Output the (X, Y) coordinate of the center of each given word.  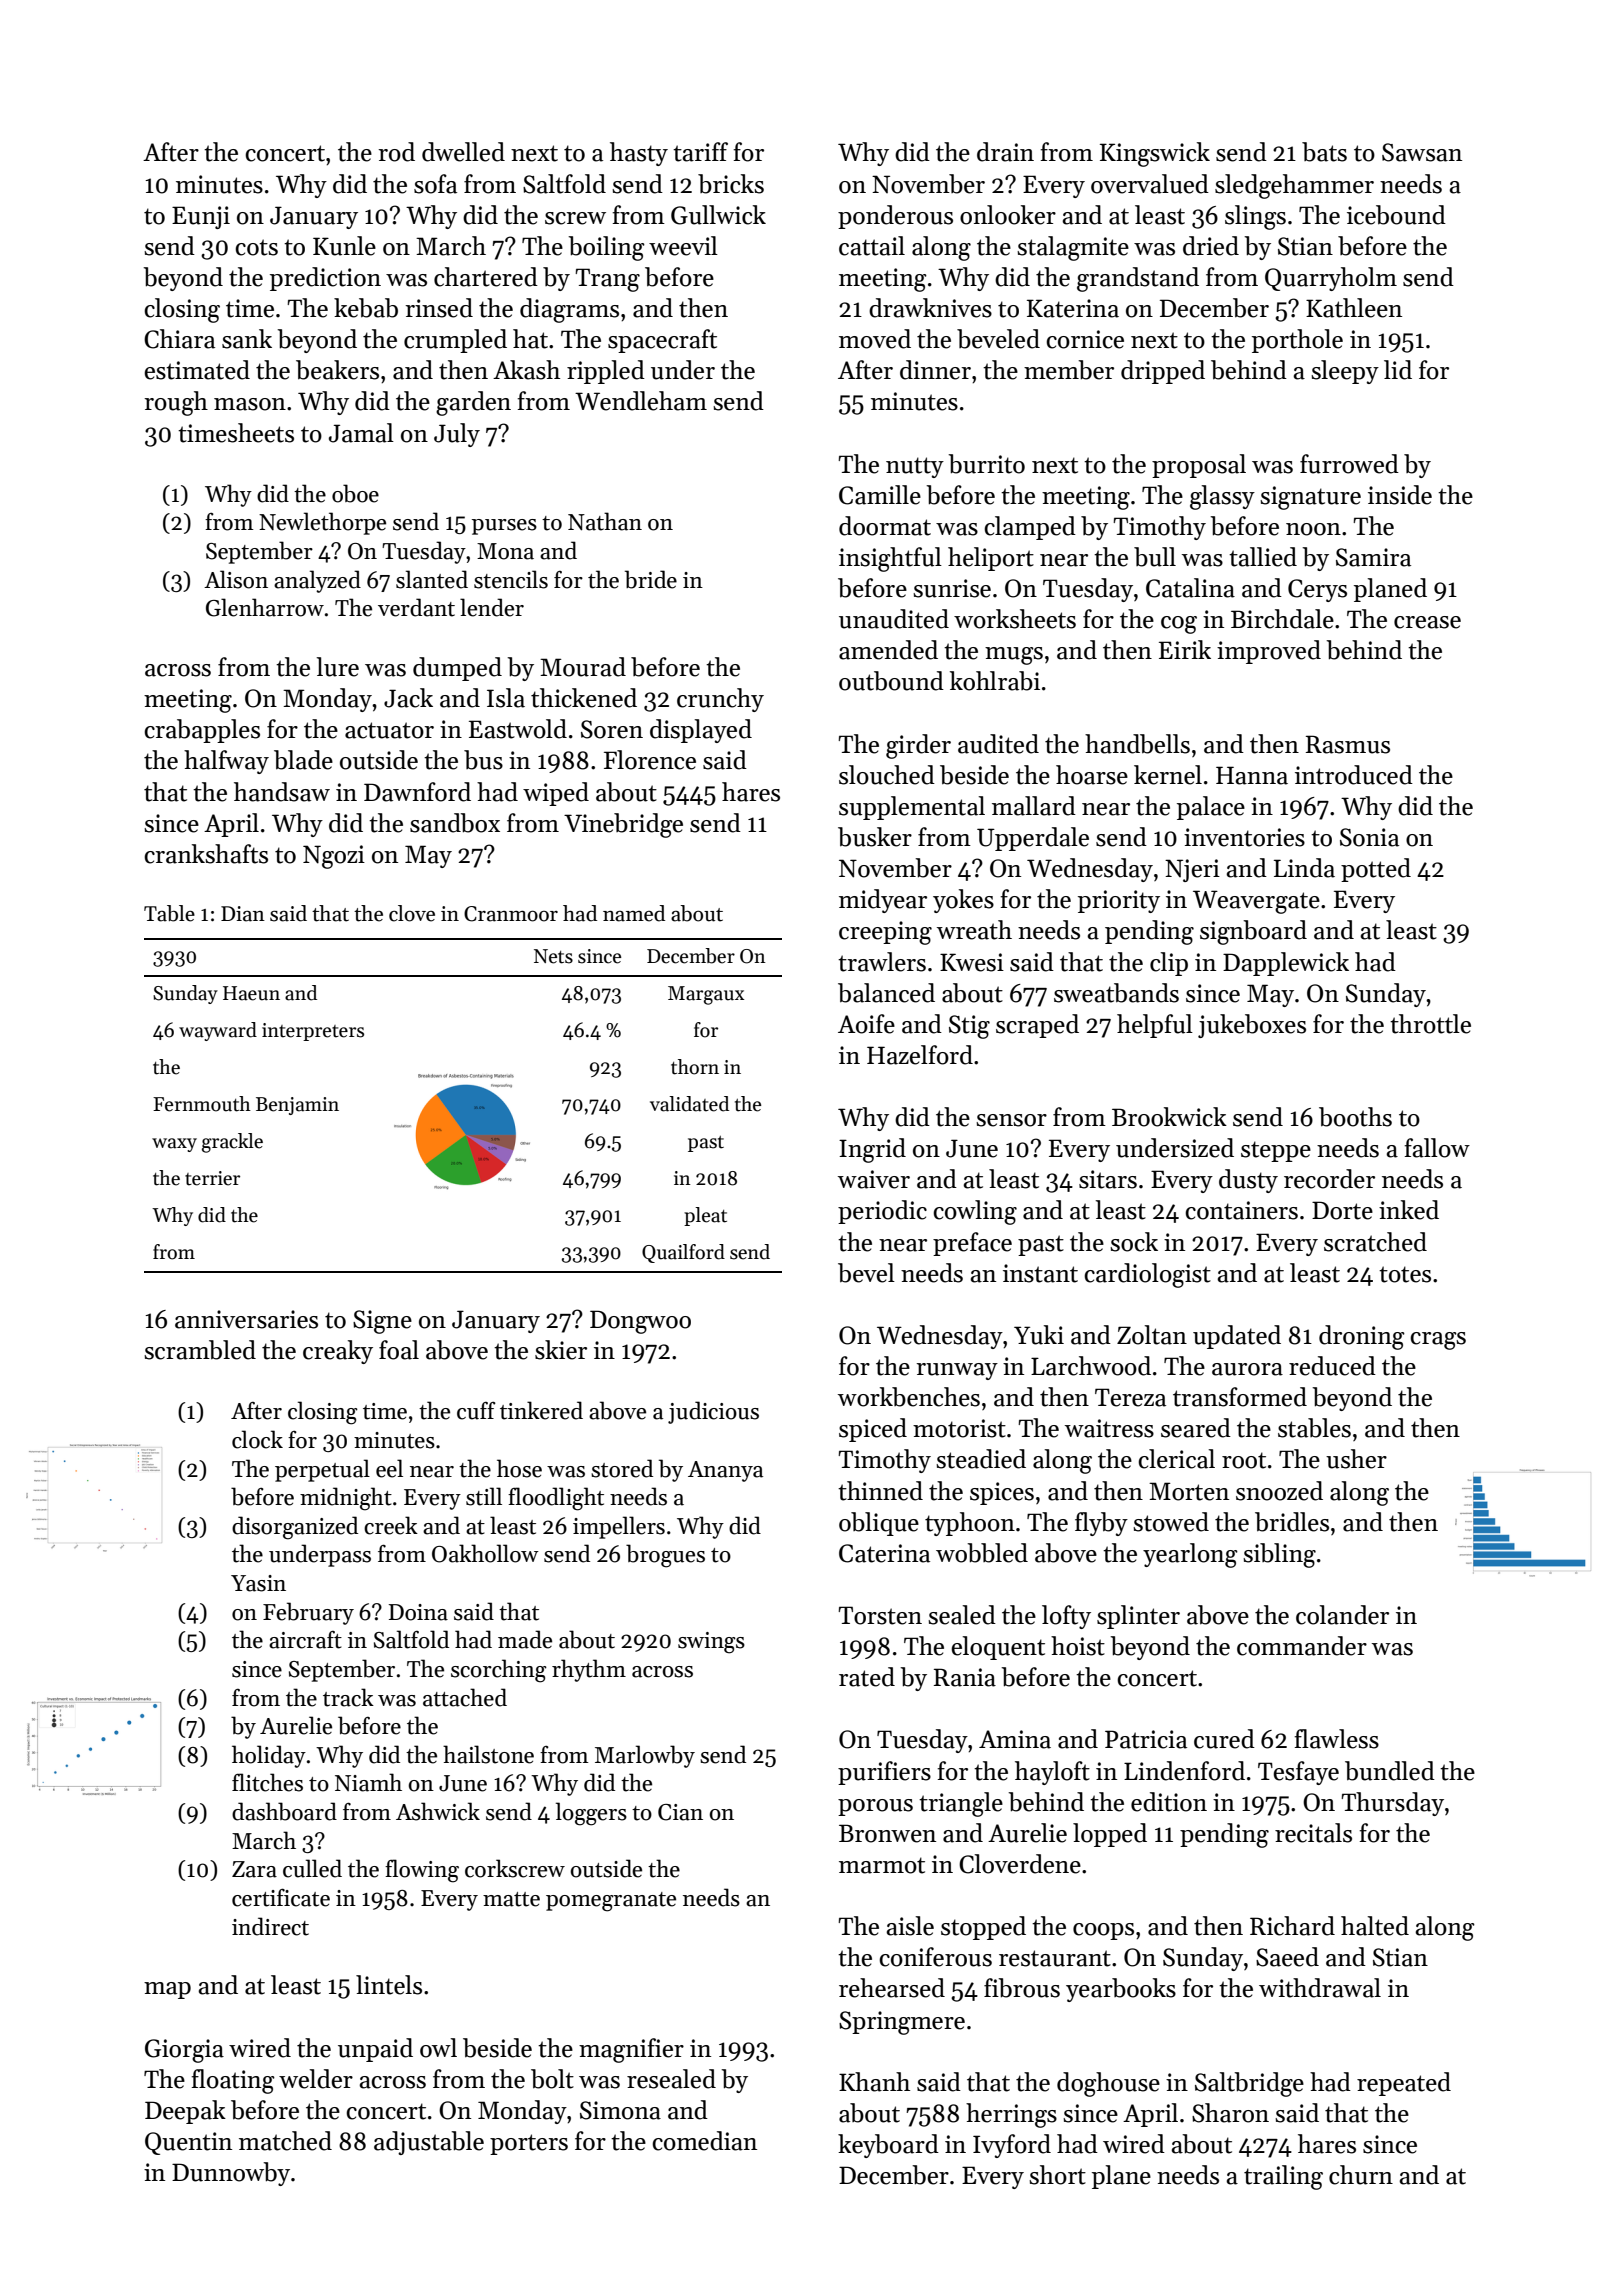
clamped (1030, 528)
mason (250, 404)
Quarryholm (1331, 279)
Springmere (902, 2023)
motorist (959, 1428)
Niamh (368, 1782)
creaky (338, 1352)
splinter (1138, 1617)
